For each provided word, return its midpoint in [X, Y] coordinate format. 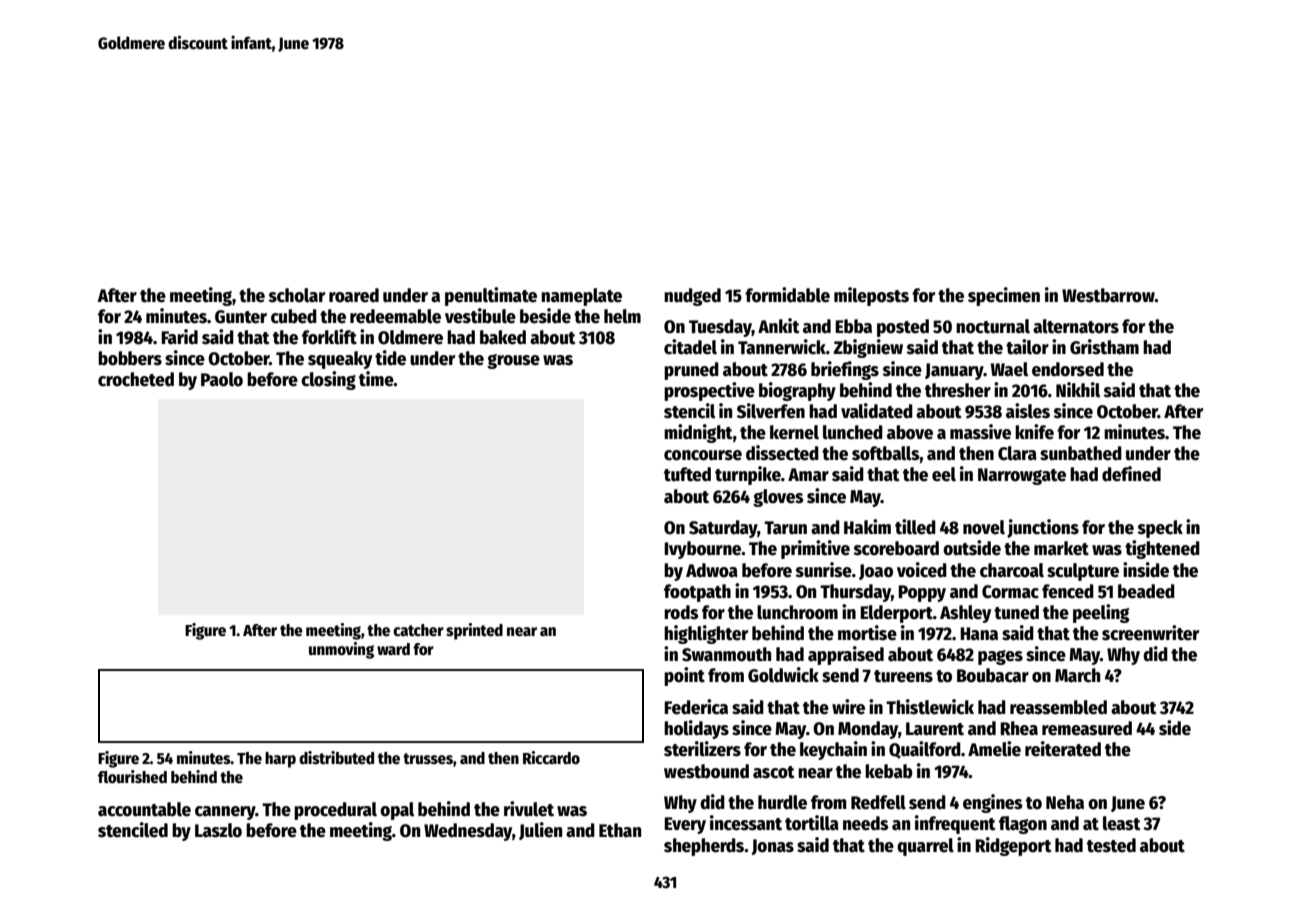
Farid [179, 337]
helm [622, 316]
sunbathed [1081, 453]
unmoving [341, 650]
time [376, 379]
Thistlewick [930, 707]
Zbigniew [868, 348]
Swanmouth [726, 654]
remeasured [1087, 728]
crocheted [136, 379]
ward [393, 649]
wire [848, 707]
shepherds [704, 847]
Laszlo [218, 830]
